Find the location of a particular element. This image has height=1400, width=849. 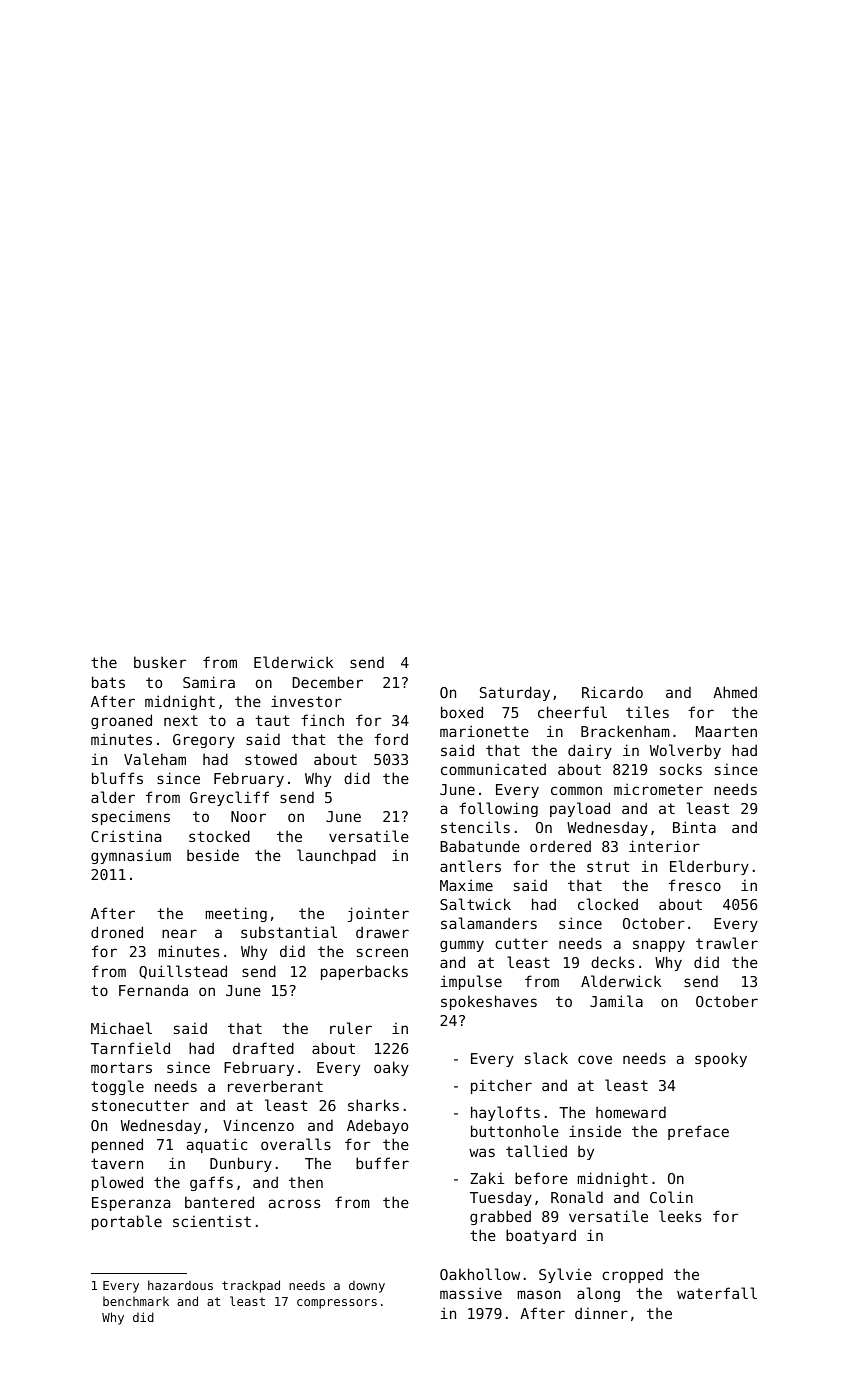

trawler is located at coordinates (727, 943).
